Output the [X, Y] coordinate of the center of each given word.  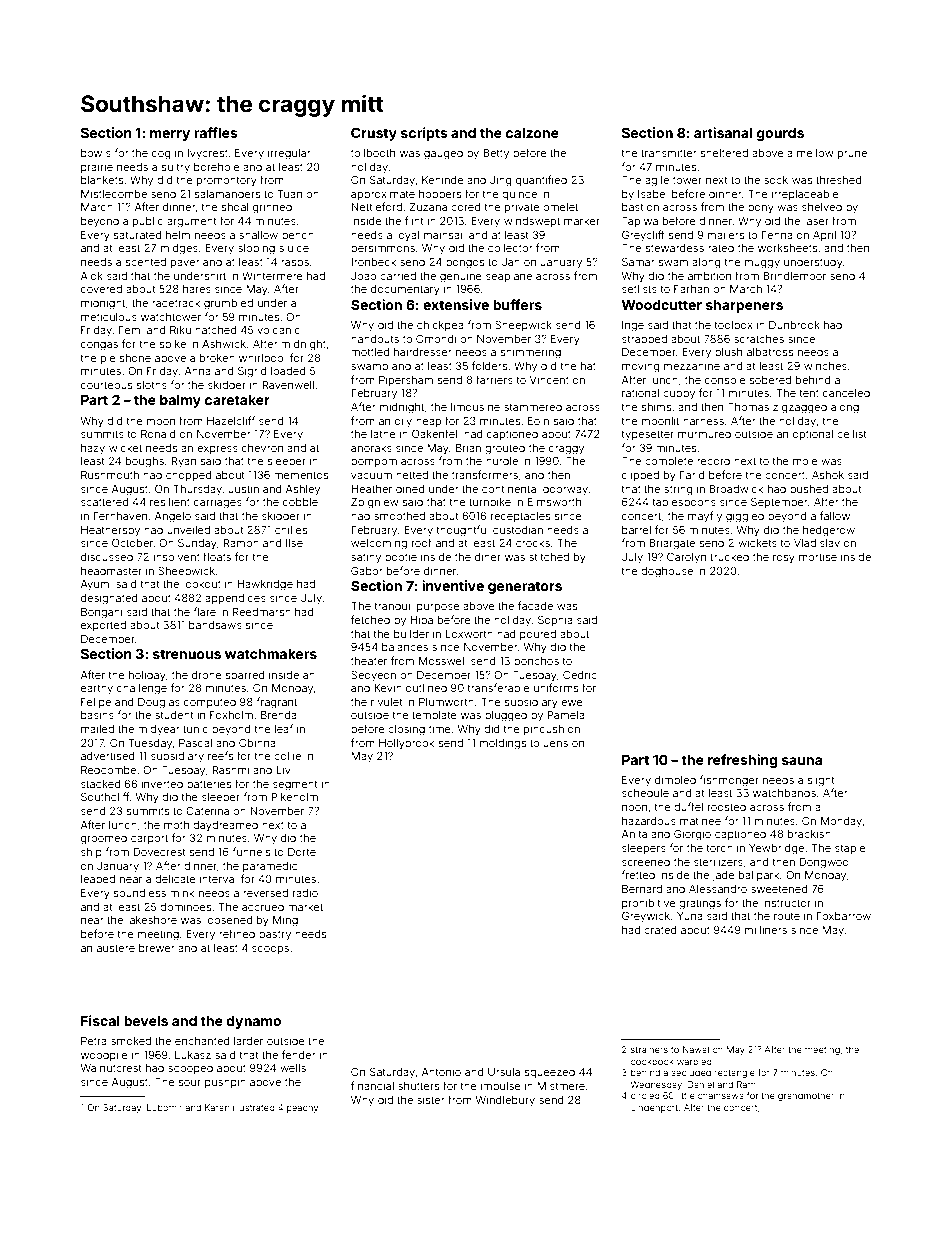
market [305, 907]
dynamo [253, 1022]
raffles [216, 132]
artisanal [723, 132]
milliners [766, 930]
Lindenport [654, 1108]
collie [287, 756]
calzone [532, 133]
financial [372, 1085]
